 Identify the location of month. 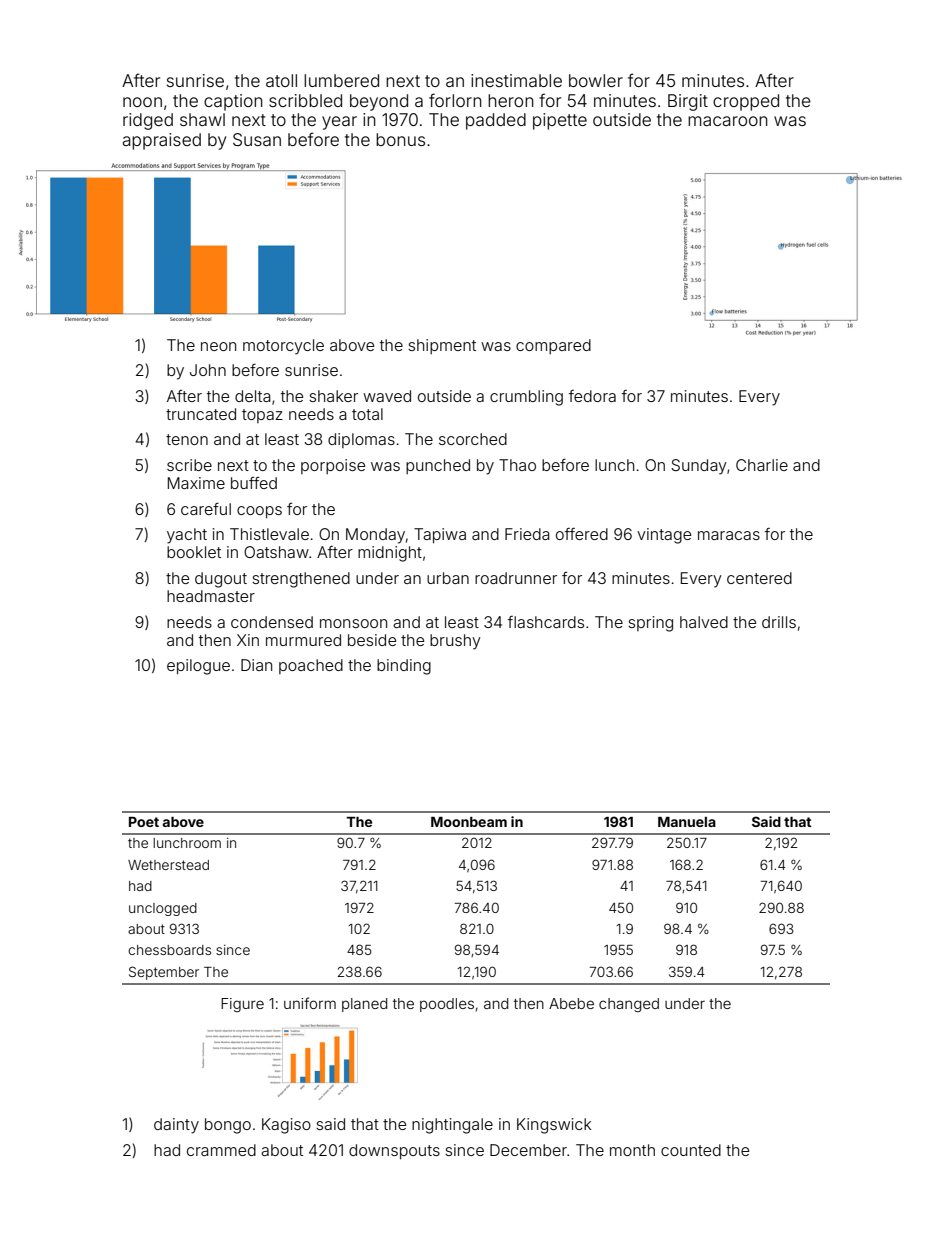
(632, 1150).
